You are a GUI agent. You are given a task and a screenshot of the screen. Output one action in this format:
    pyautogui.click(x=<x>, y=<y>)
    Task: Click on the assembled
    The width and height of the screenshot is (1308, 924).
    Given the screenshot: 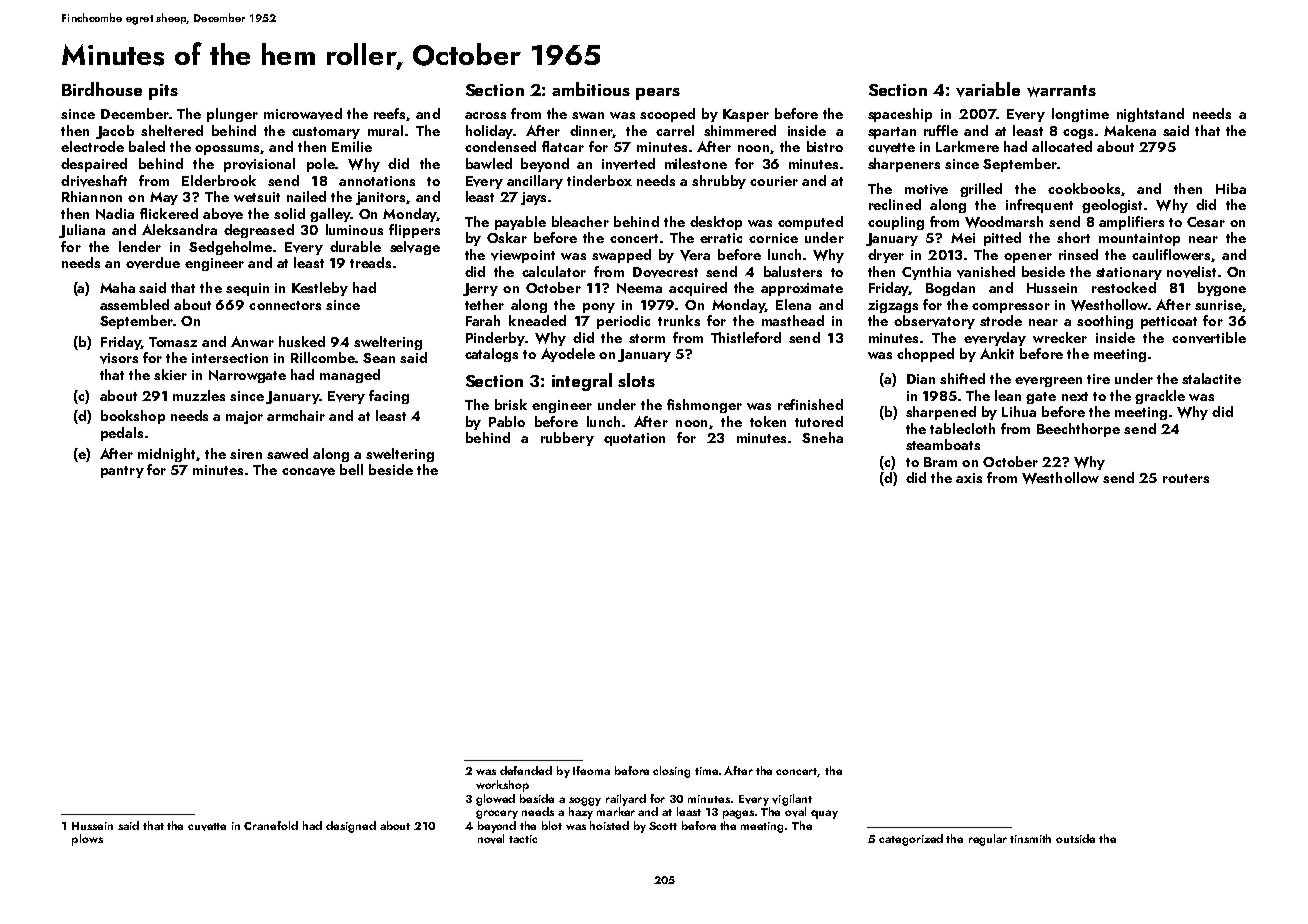 What is the action you would take?
    pyautogui.click(x=134, y=304)
